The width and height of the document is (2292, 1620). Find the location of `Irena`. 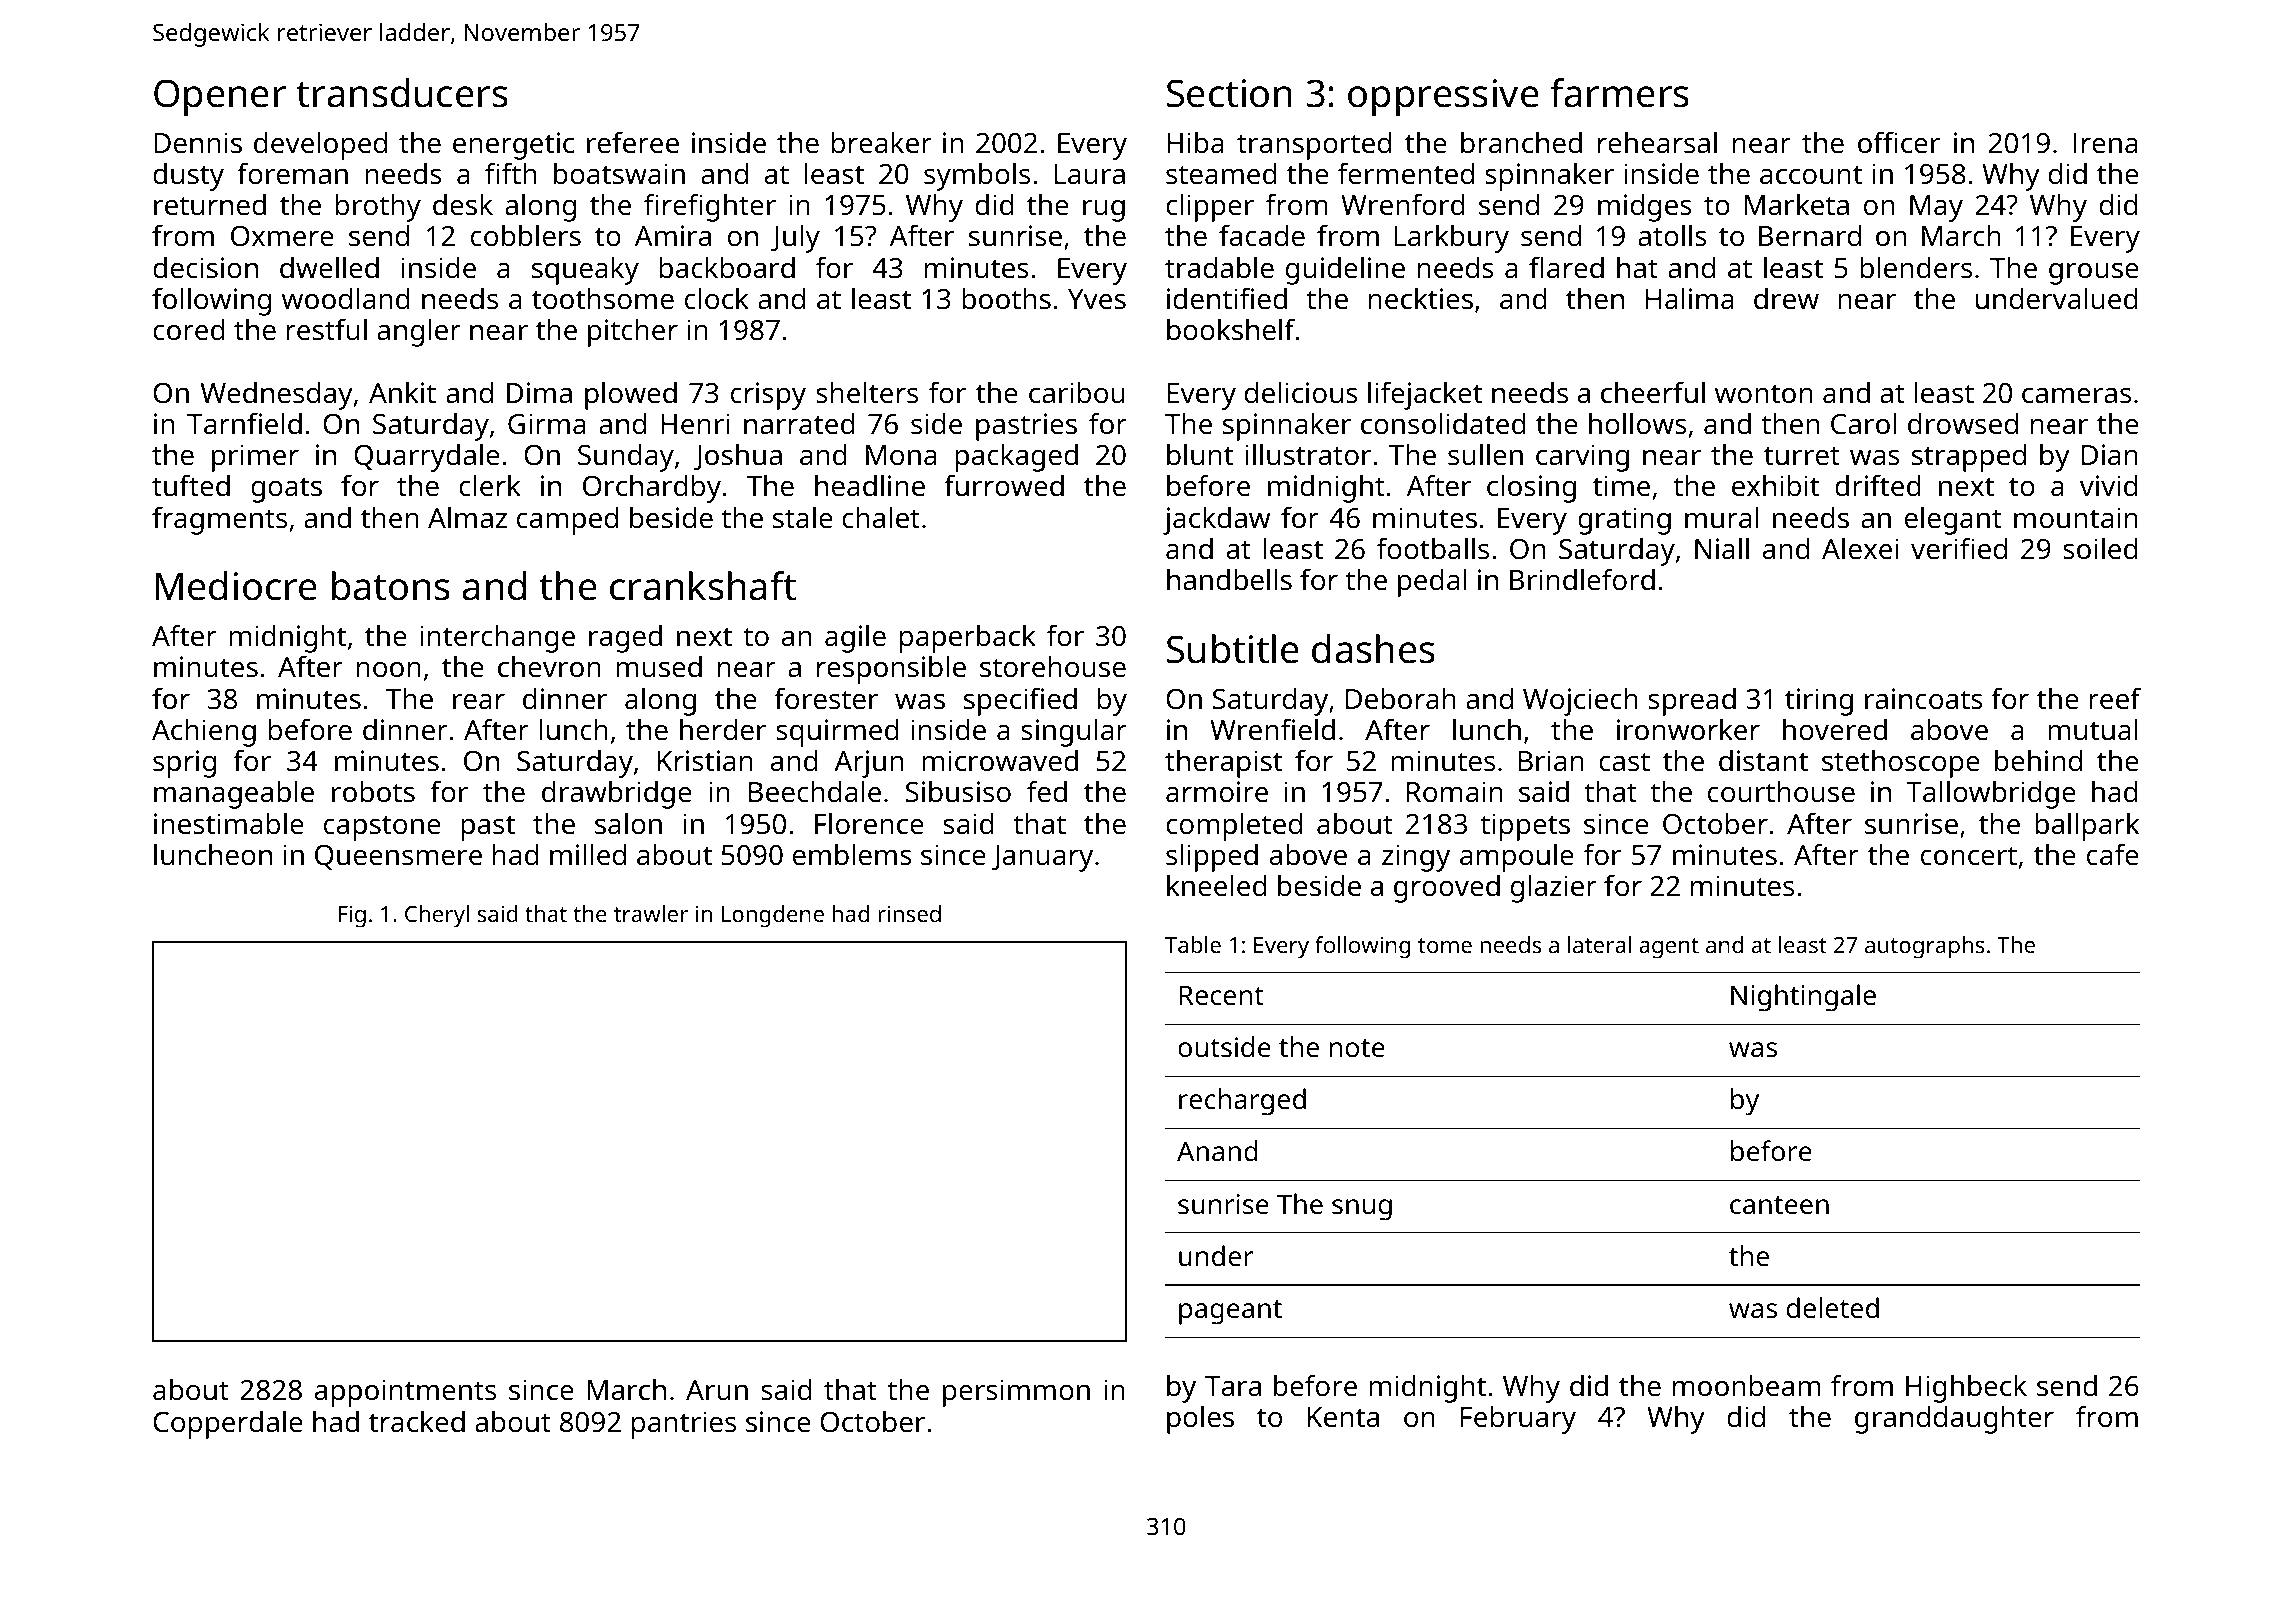

Irena is located at coordinates (2105, 143).
